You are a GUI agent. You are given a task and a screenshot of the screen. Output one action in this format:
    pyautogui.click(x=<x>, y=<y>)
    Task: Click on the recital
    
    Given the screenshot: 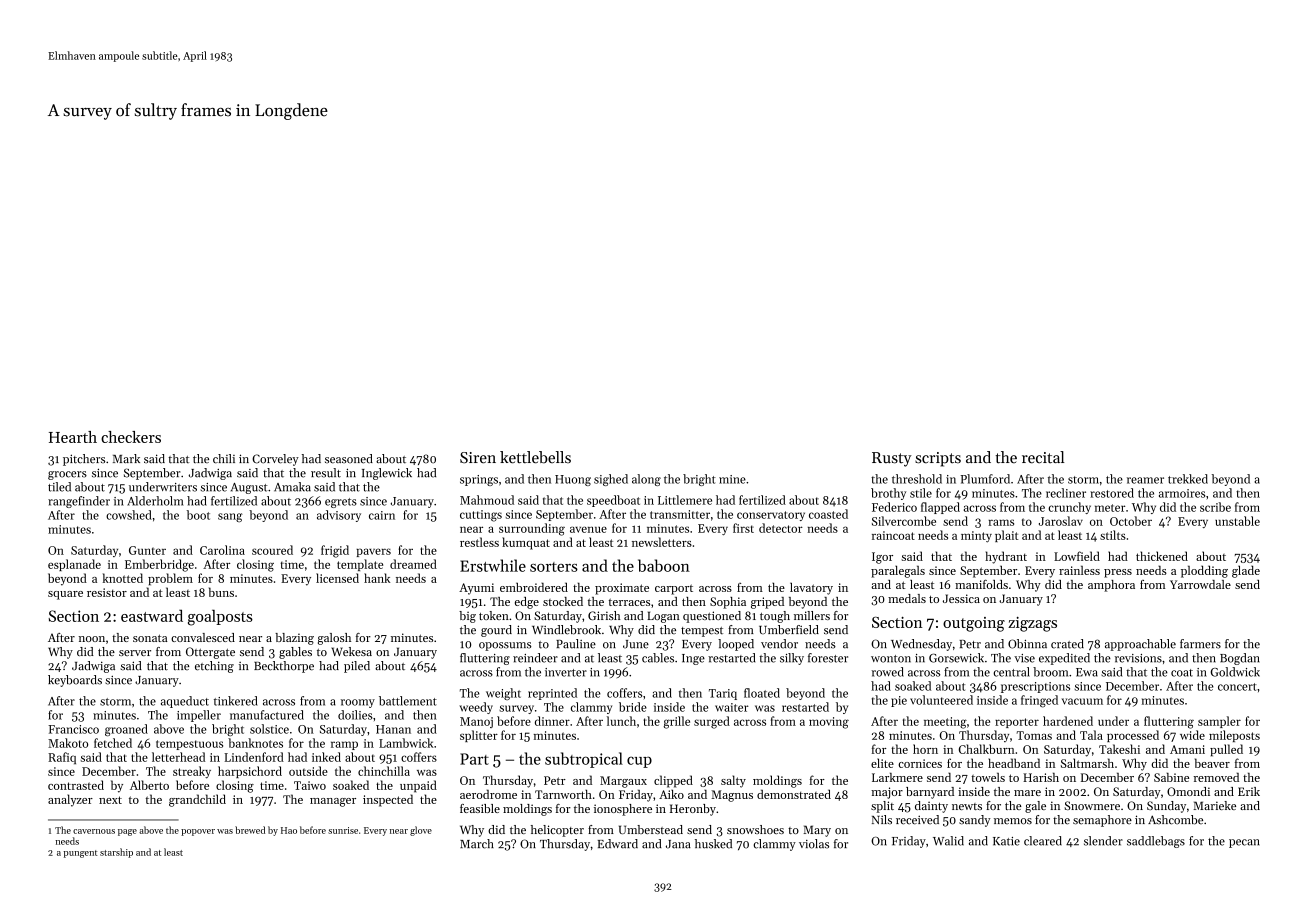 What is the action you would take?
    pyautogui.click(x=1043, y=457)
